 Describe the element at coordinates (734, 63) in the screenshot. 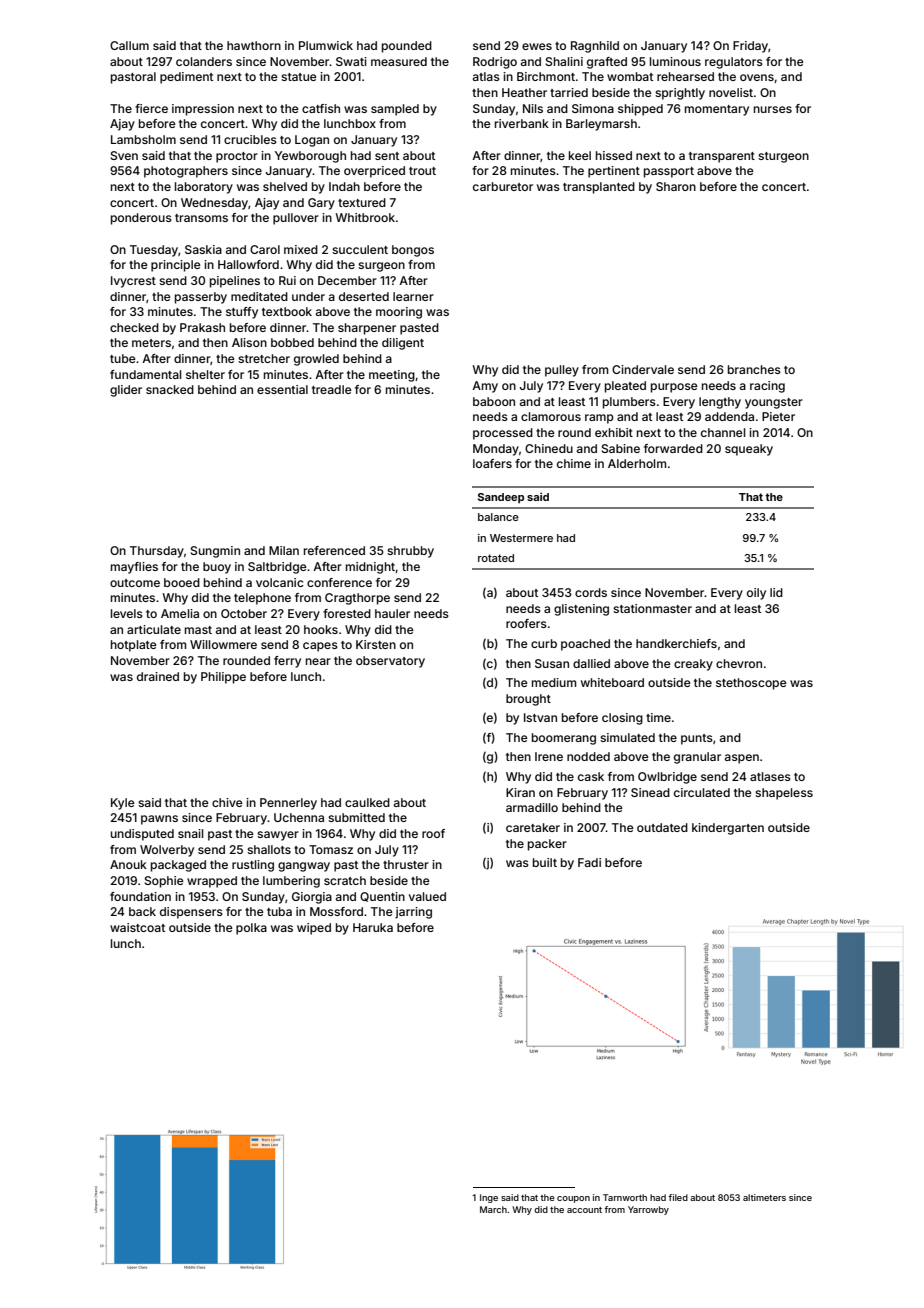

I see `regulators` at that location.
